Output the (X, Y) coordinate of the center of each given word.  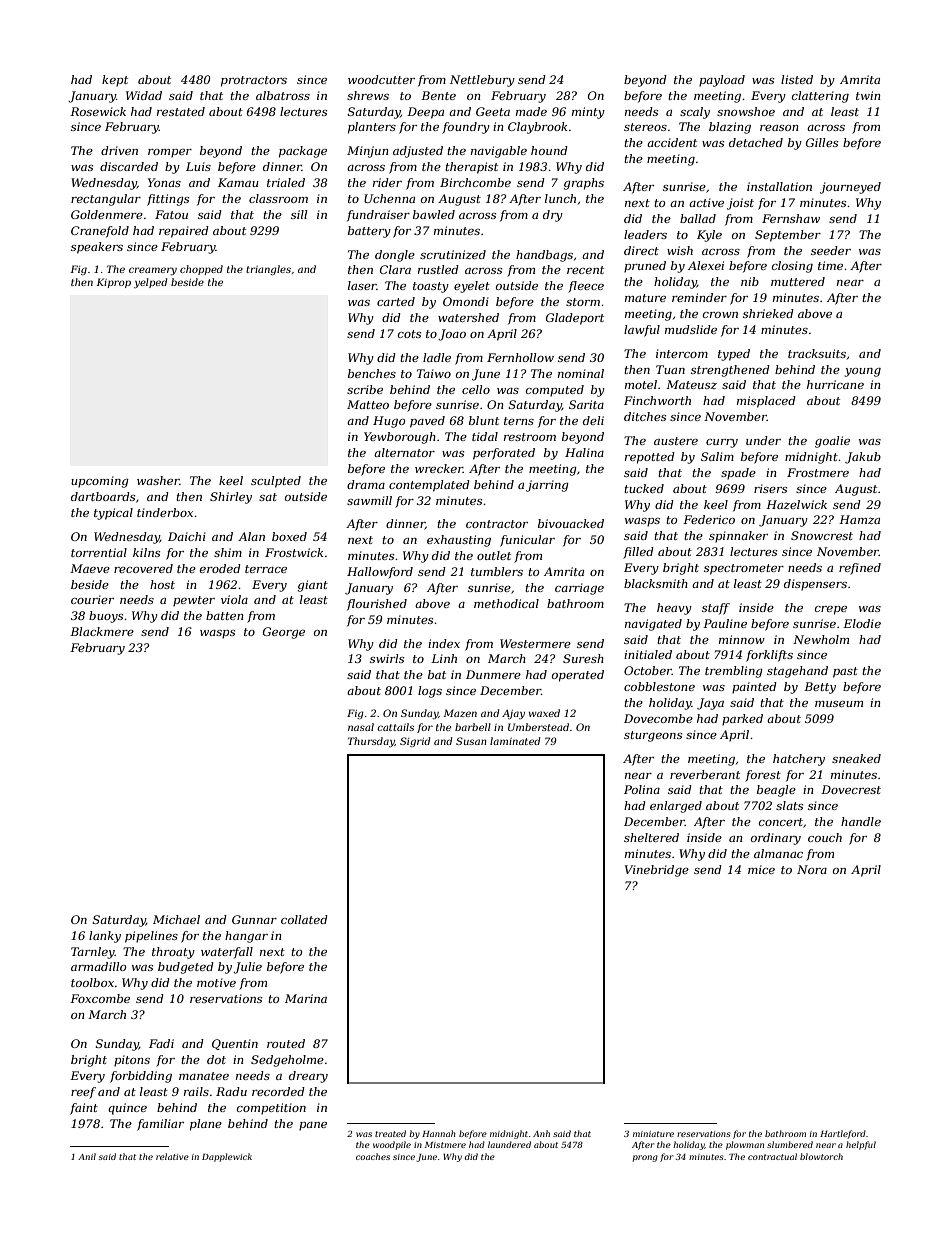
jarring (547, 486)
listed (797, 79)
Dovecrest (851, 789)
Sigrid (415, 742)
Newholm (821, 639)
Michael (176, 919)
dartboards (103, 496)
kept (115, 81)
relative (172, 1156)
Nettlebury (482, 81)
